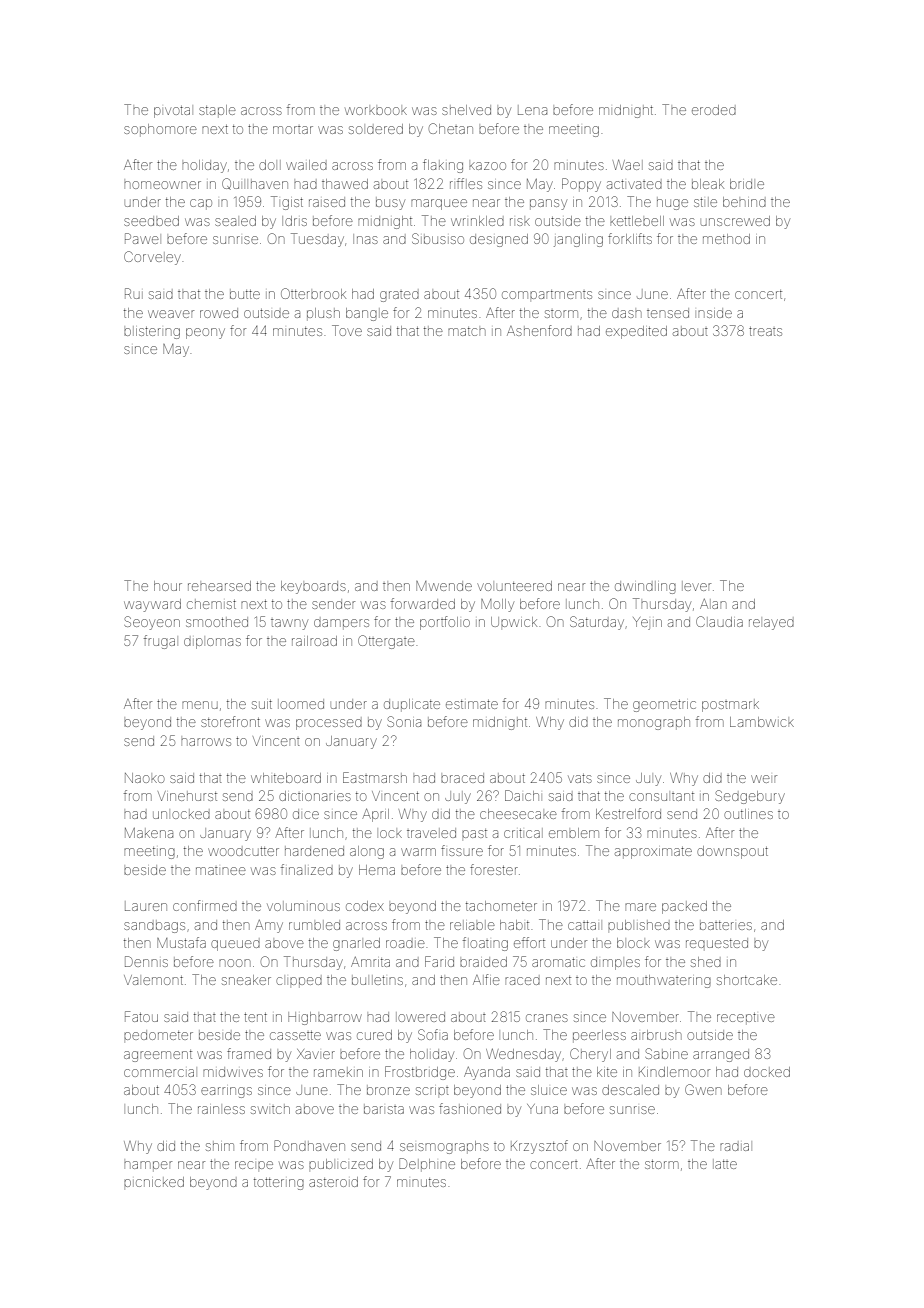 The height and width of the screenshot is (1308, 924). What do you see at coordinates (765, 331) in the screenshot?
I see `treats` at bounding box center [765, 331].
